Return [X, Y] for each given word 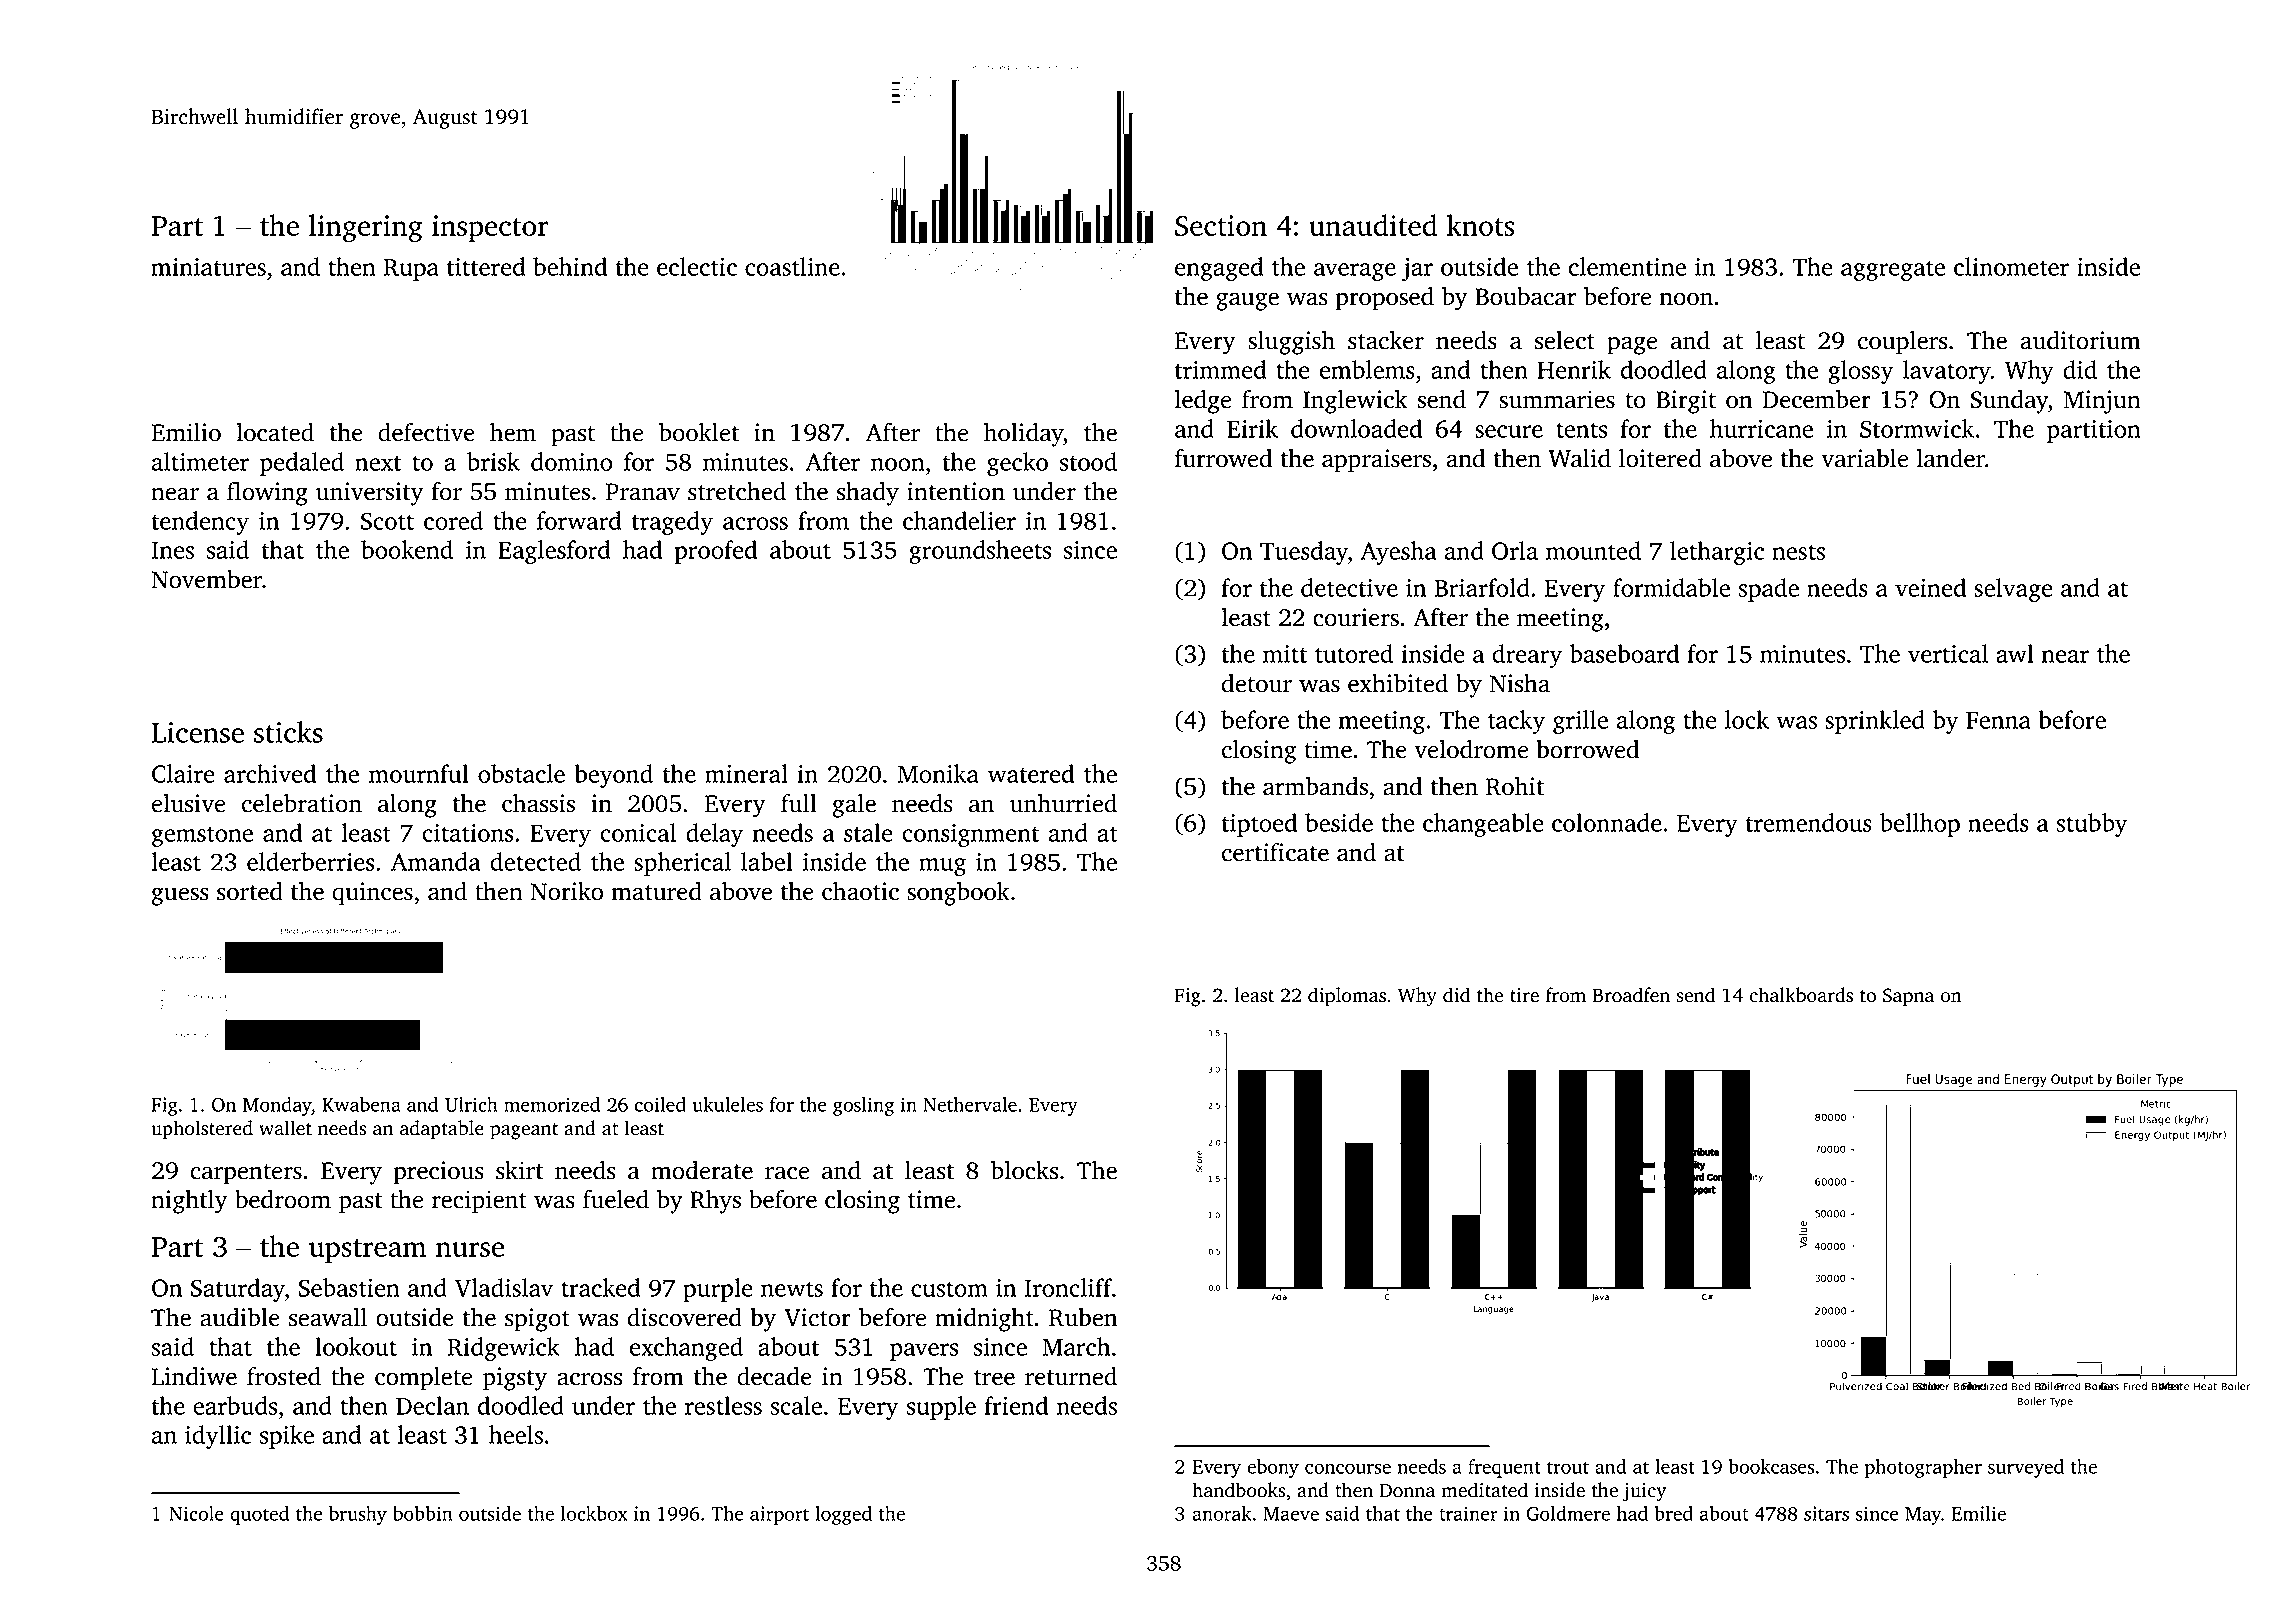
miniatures [208, 267]
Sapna [1908, 997]
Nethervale [970, 1104]
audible [240, 1317]
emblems [1367, 369]
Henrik [1574, 369]
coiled [660, 1104]
